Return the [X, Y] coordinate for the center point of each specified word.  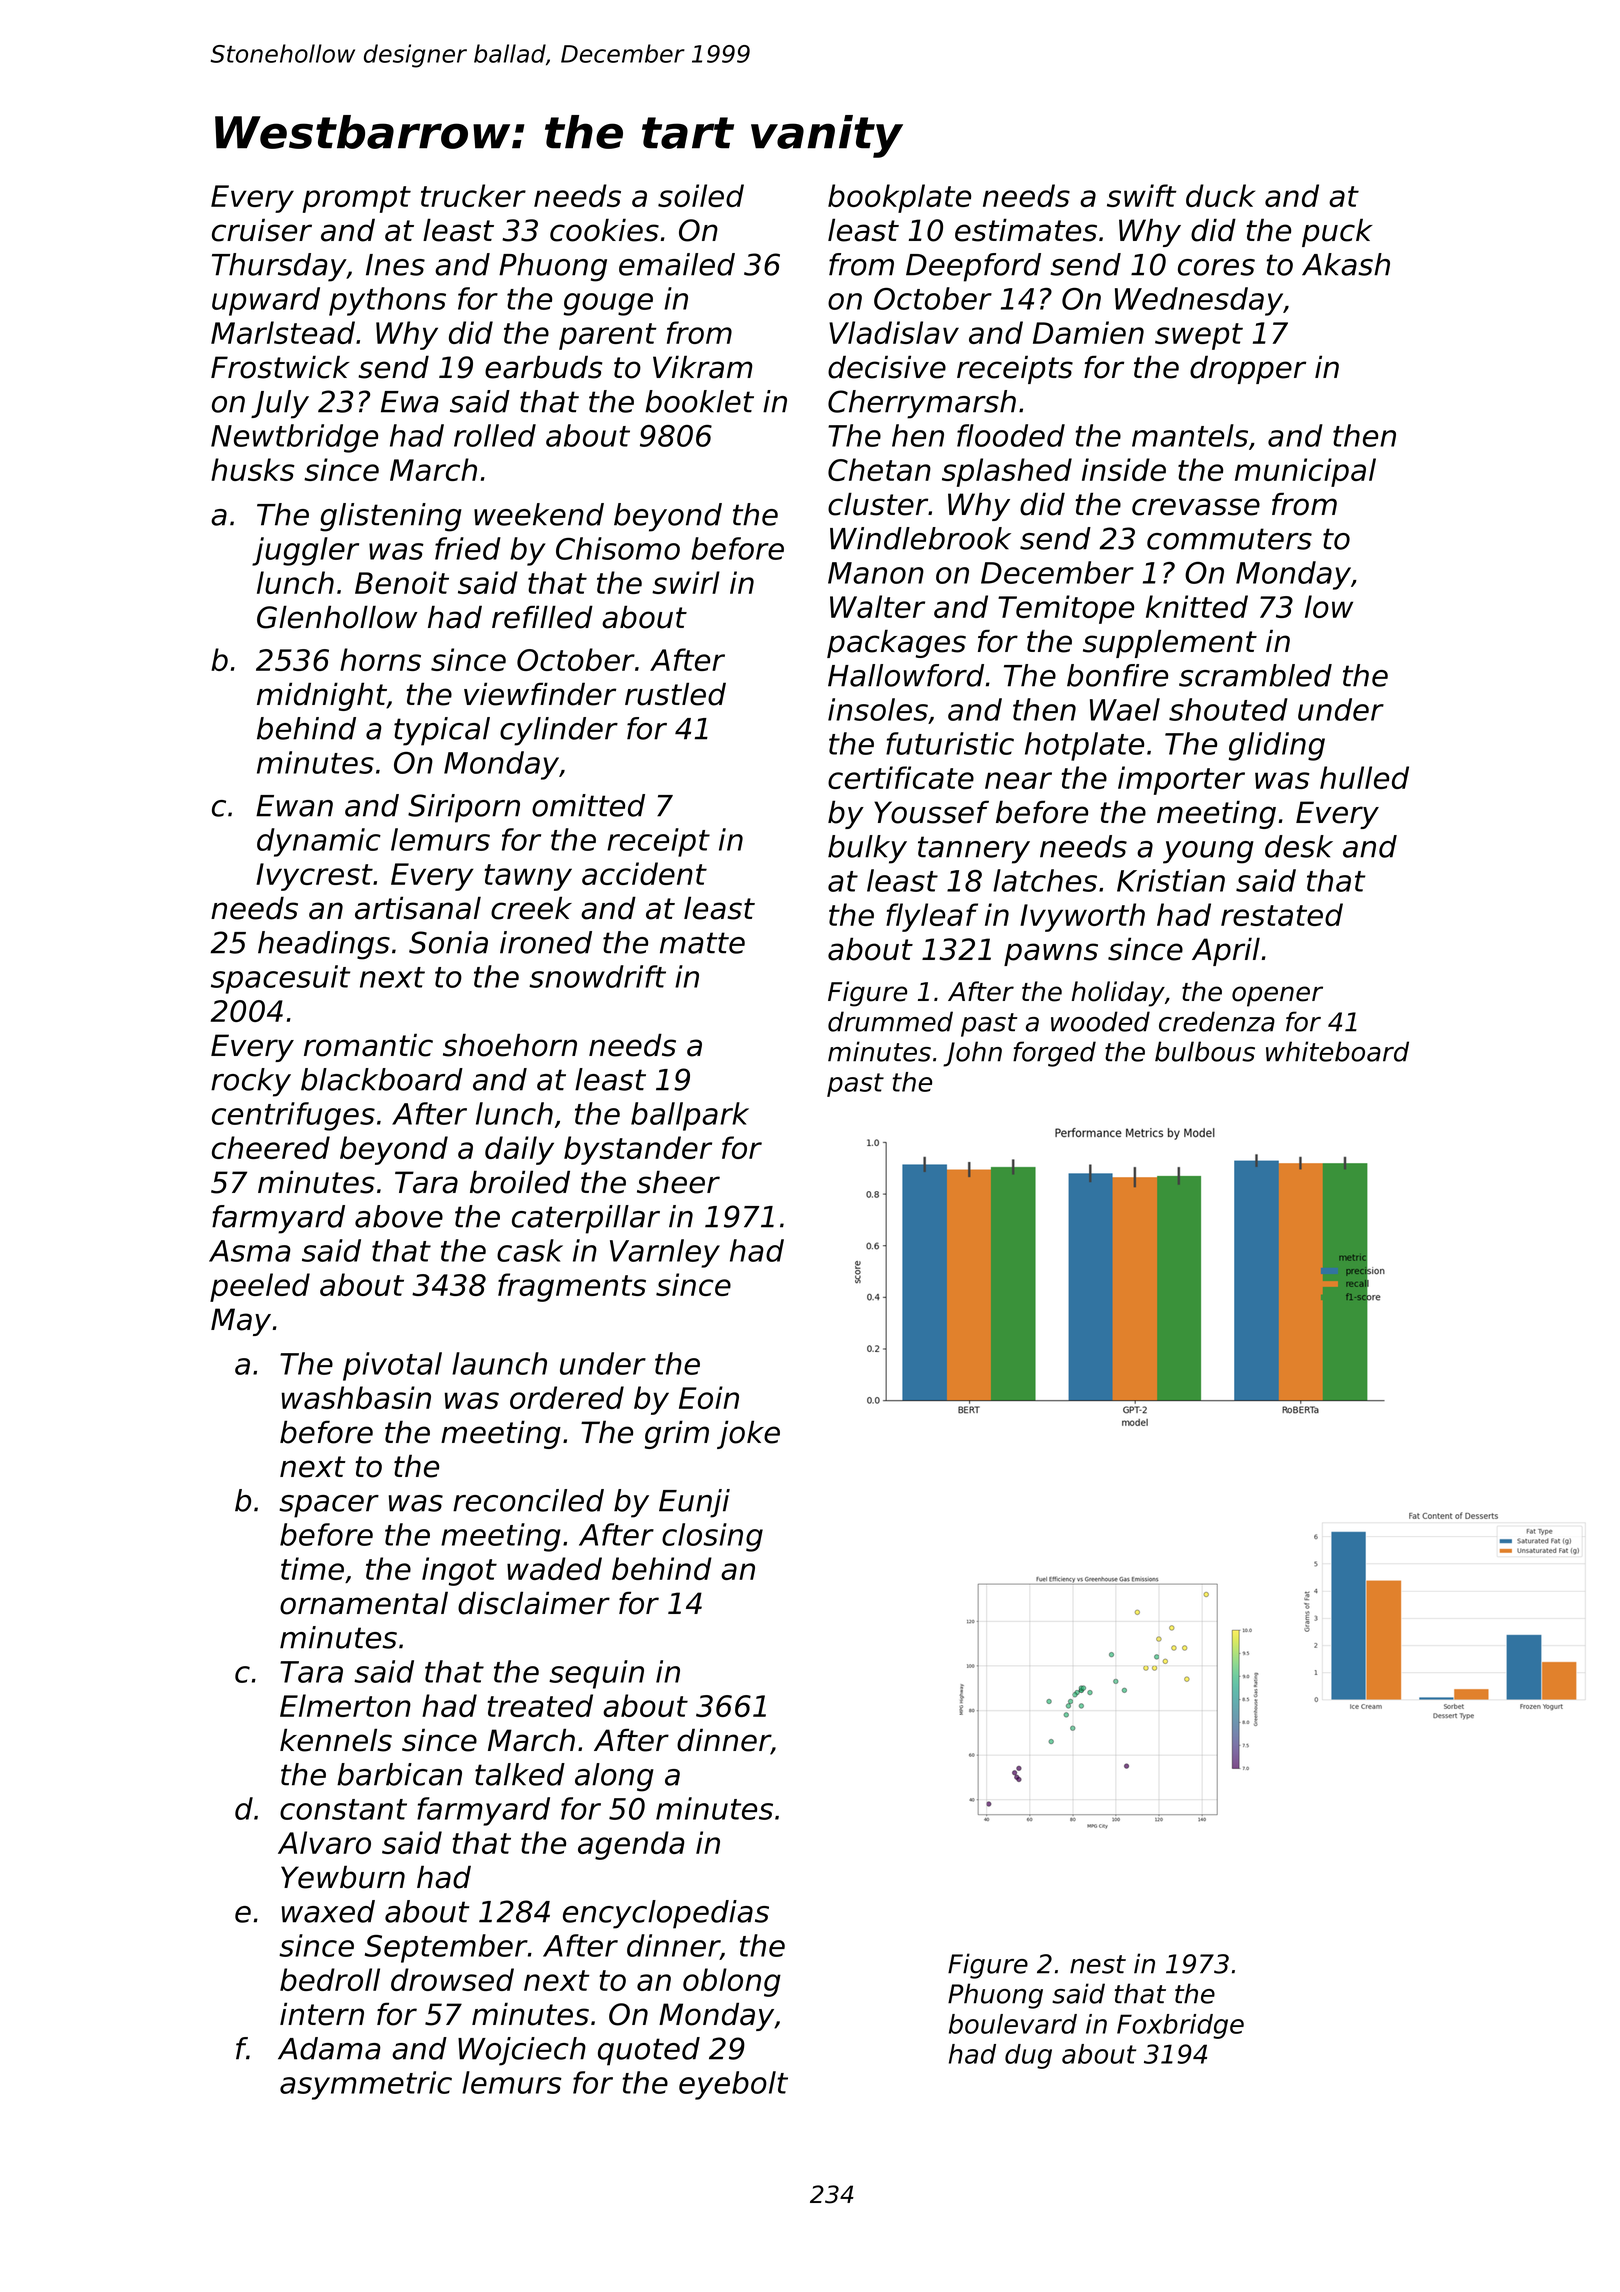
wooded [1100, 1021]
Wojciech [522, 2051]
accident [644, 873]
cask [530, 1250]
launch [499, 1363]
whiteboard [1337, 1051]
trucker [473, 195]
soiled [701, 195]
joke [748, 1434]
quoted [649, 2051]
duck [1220, 195]
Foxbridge [1180, 2026]
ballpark [690, 1116]
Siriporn [464, 808]
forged [1054, 1054]
